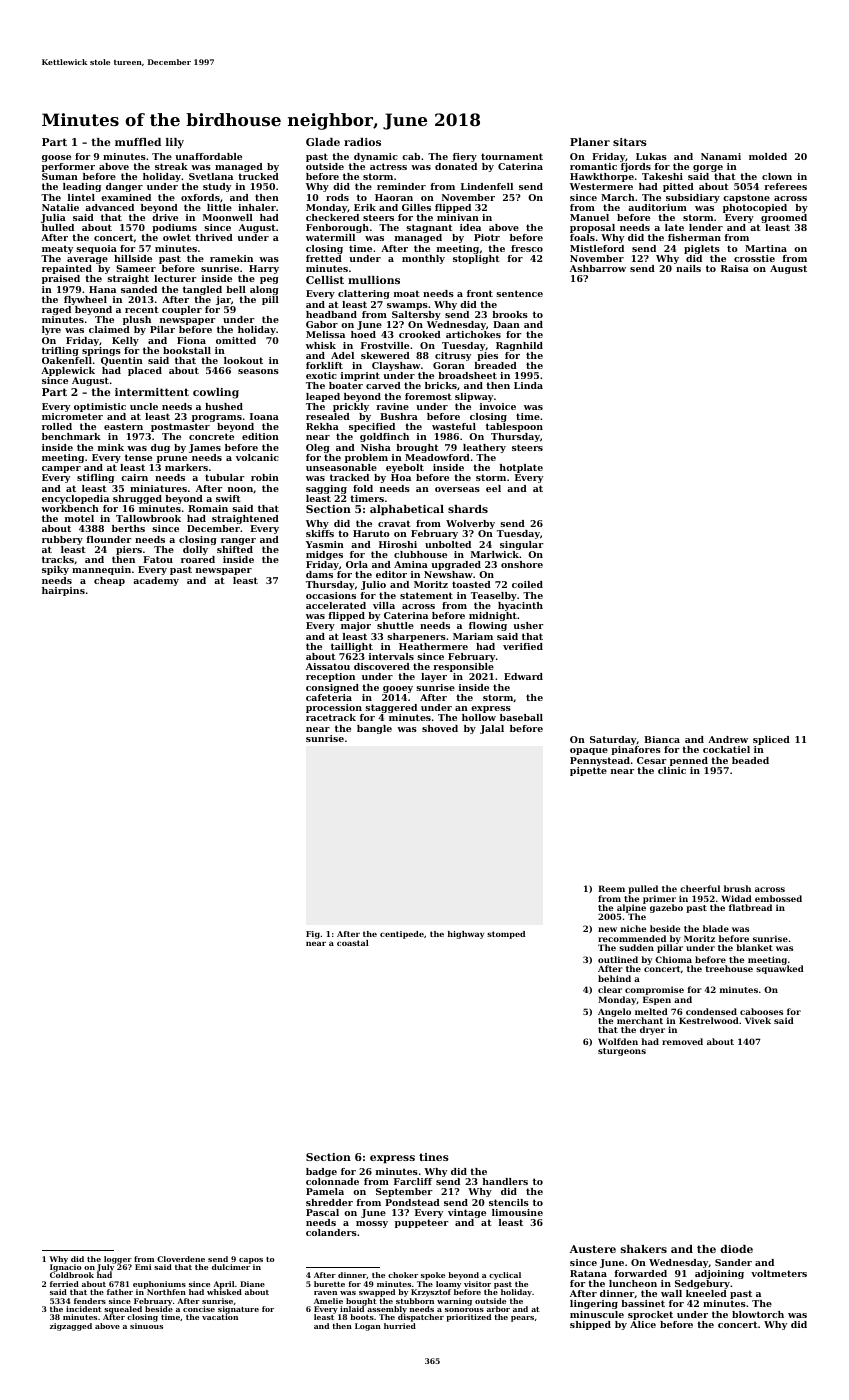 This document has width=849, height=1400. I want to click on Cloverdene, so click(181, 1259).
